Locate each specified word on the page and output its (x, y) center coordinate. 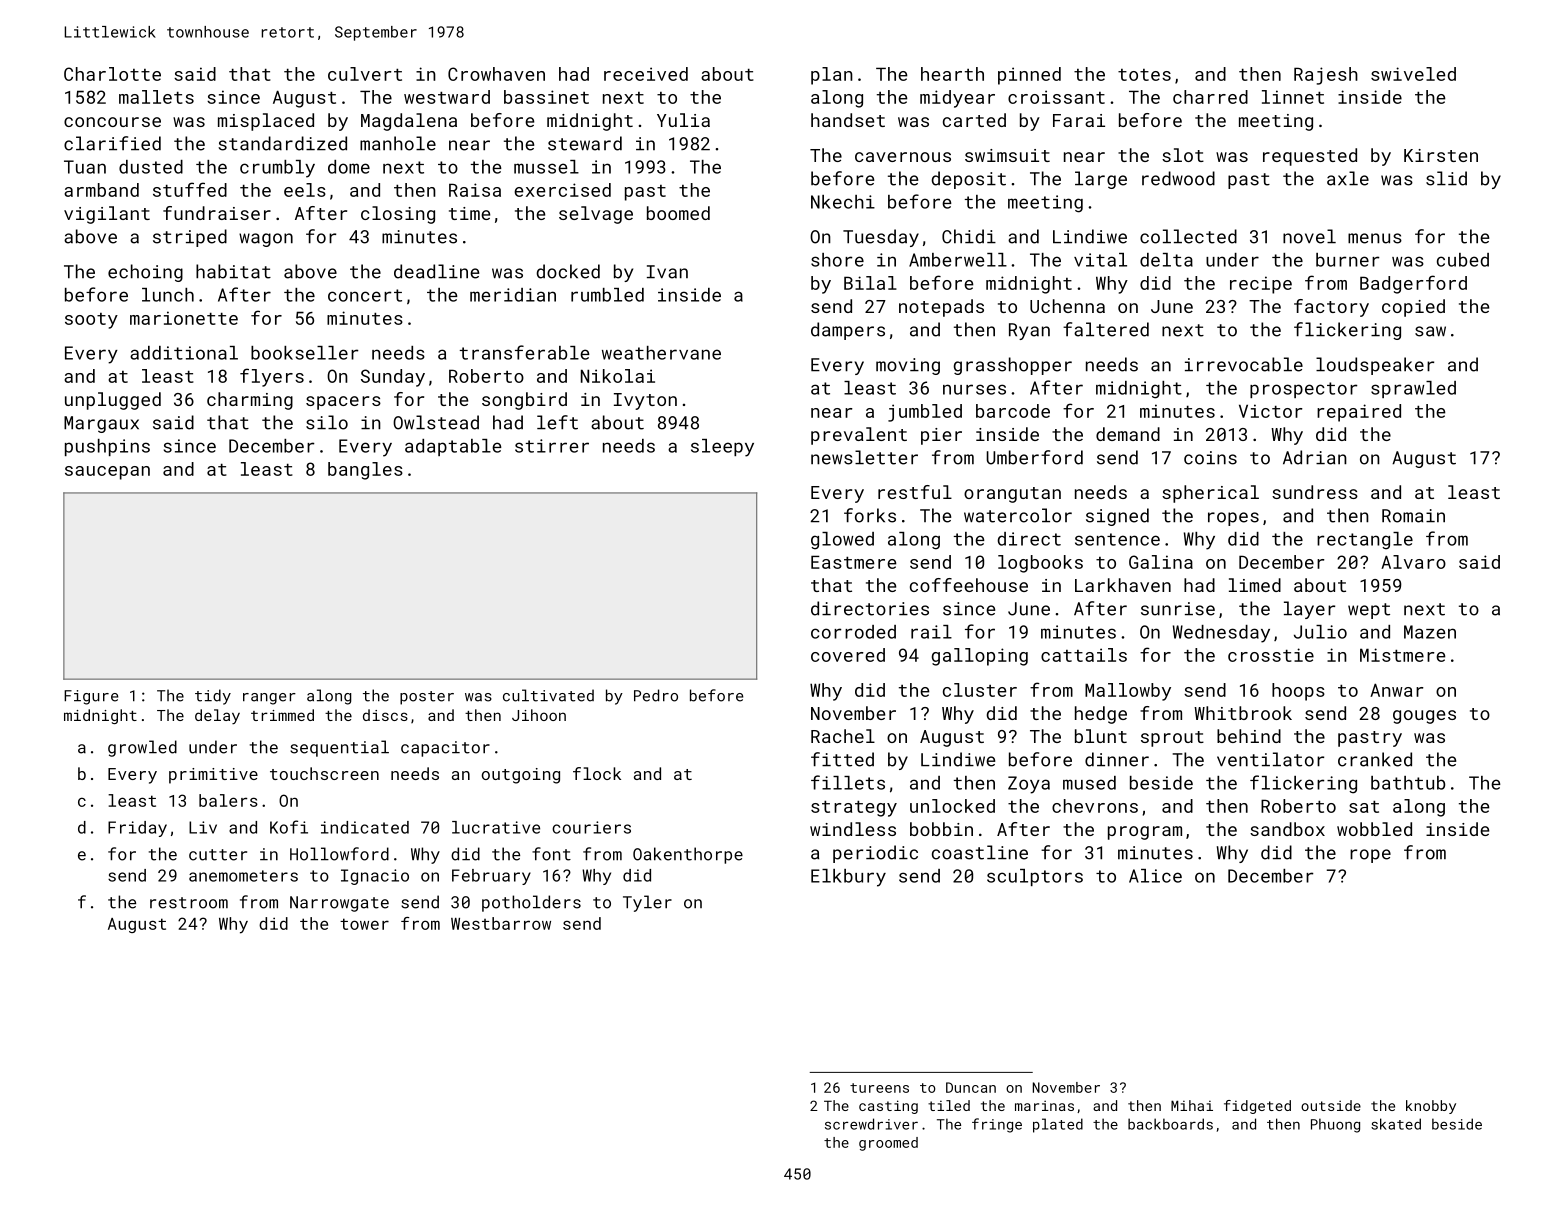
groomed (888, 1144)
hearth (952, 74)
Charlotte (112, 74)
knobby (1431, 1107)
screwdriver (871, 1124)
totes (1144, 75)
